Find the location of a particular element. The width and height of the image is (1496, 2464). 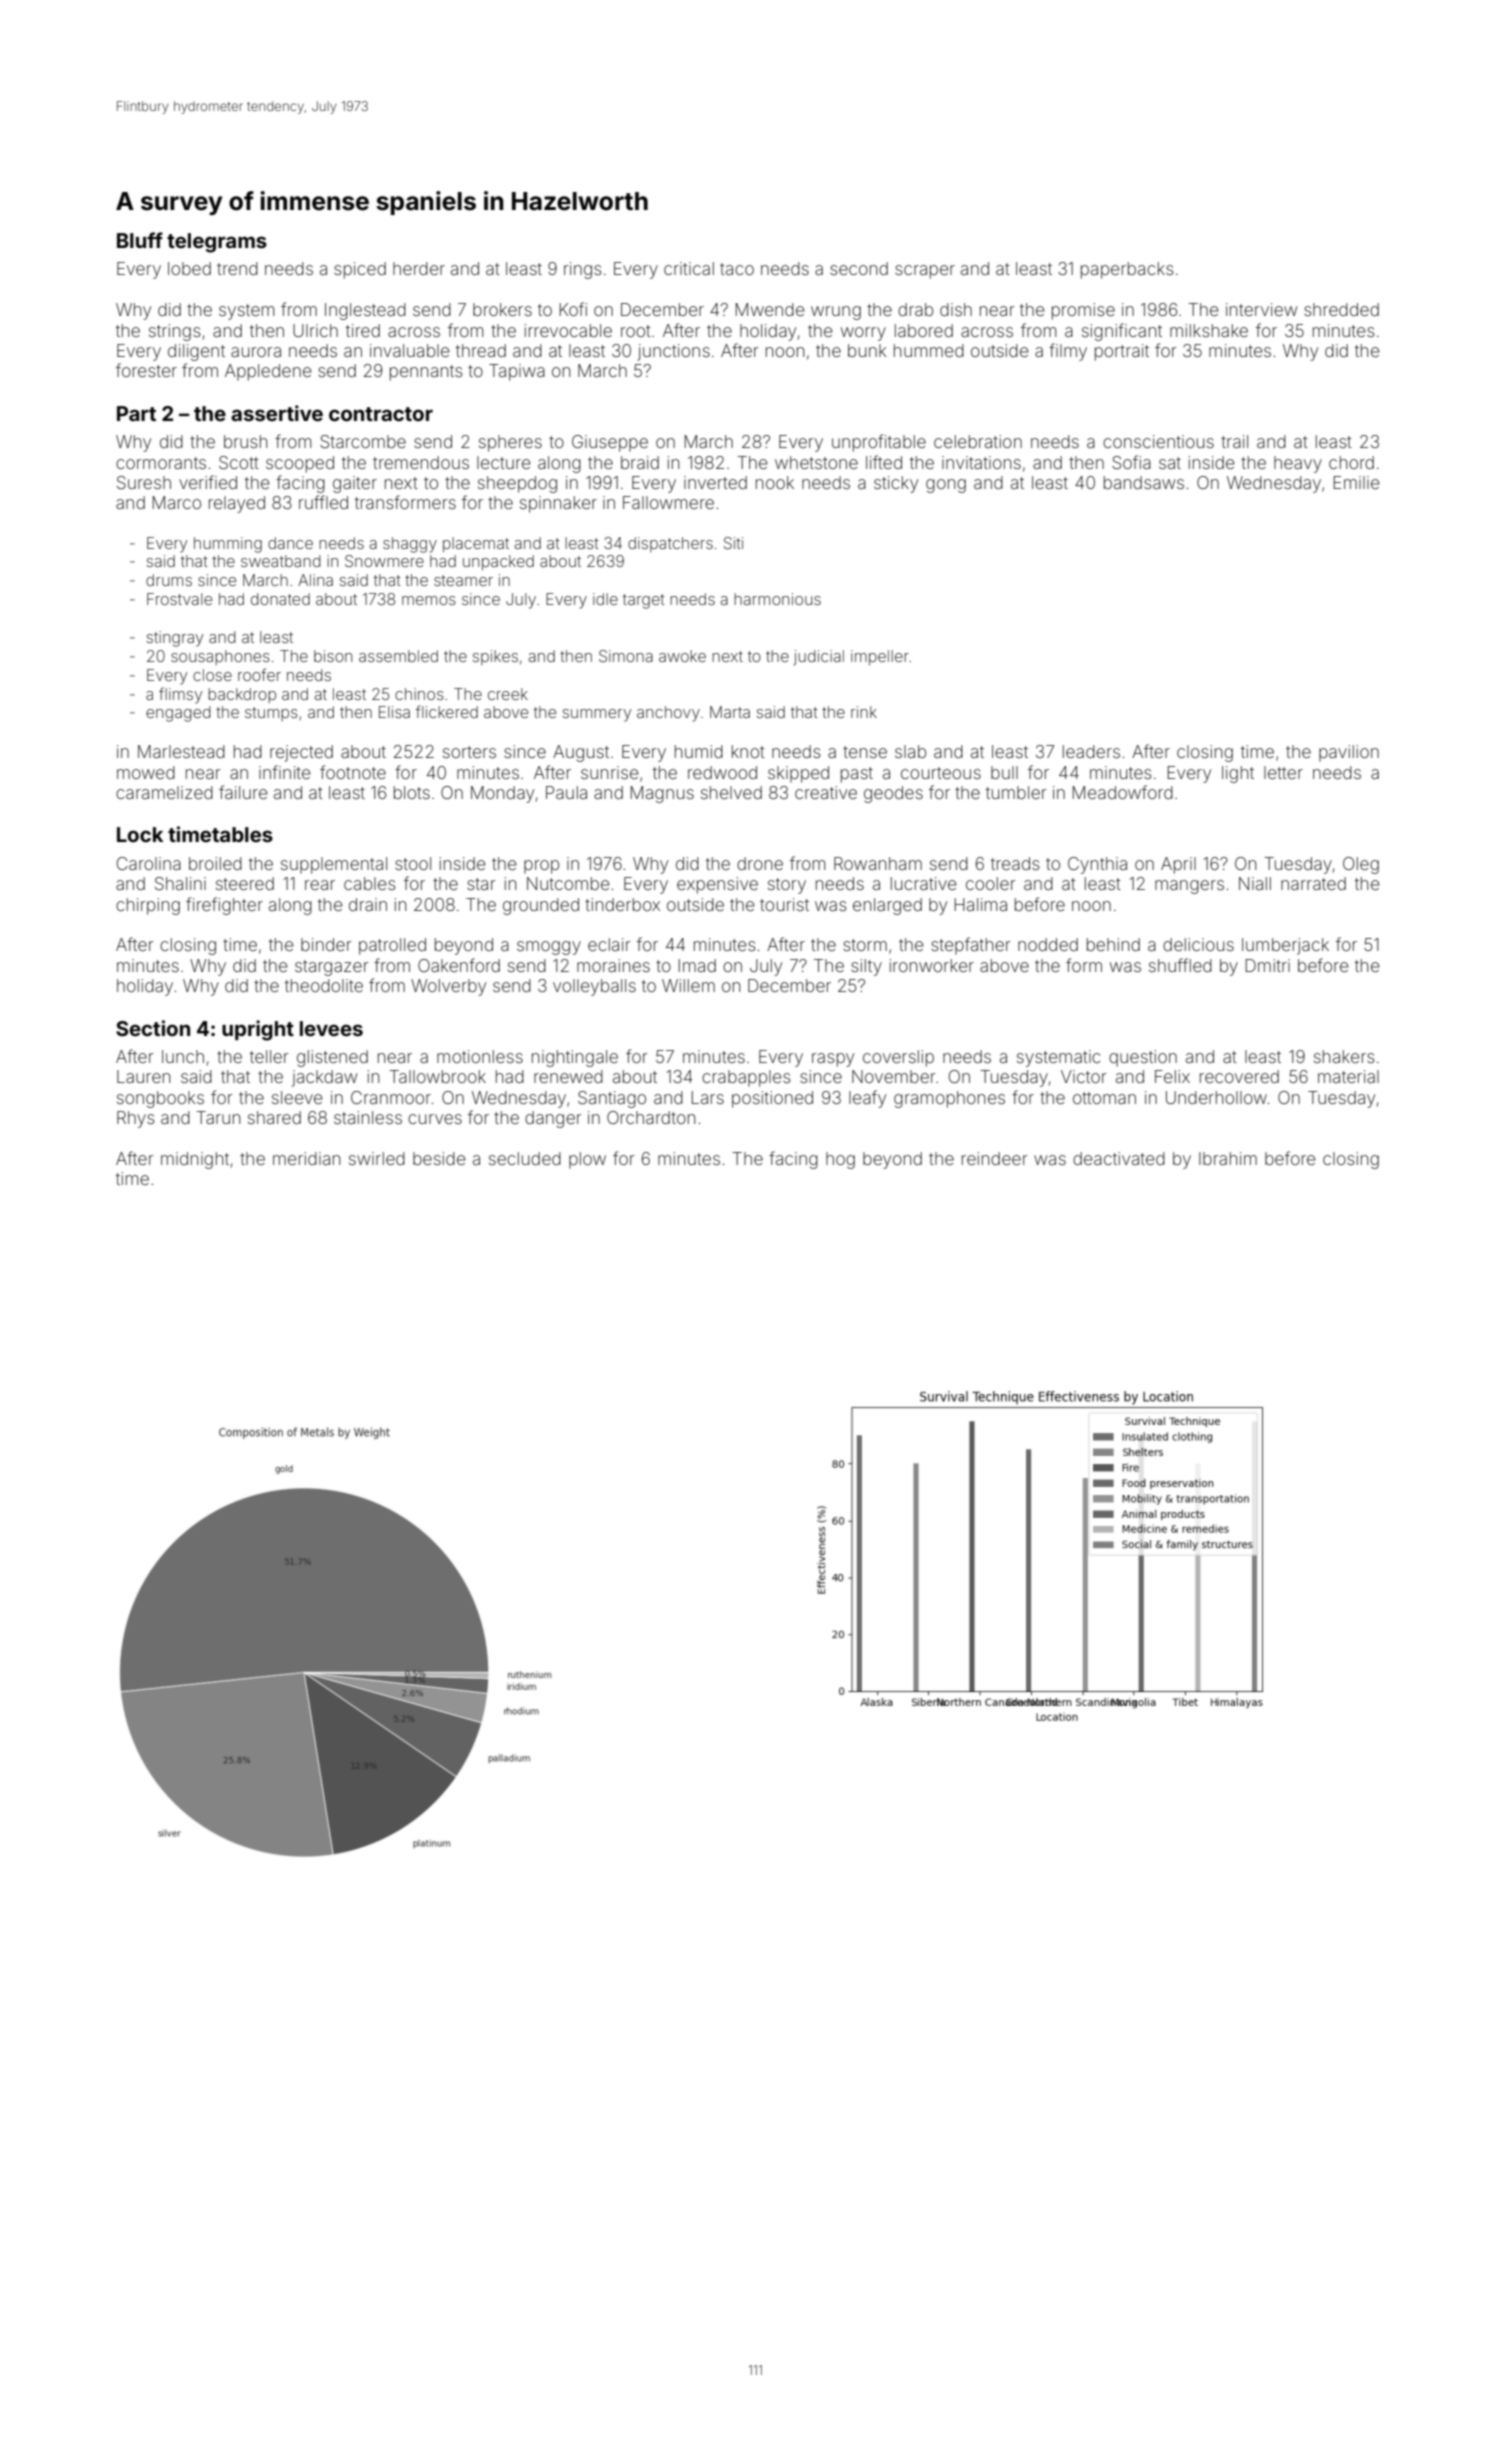

forester is located at coordinates (146, 370).
